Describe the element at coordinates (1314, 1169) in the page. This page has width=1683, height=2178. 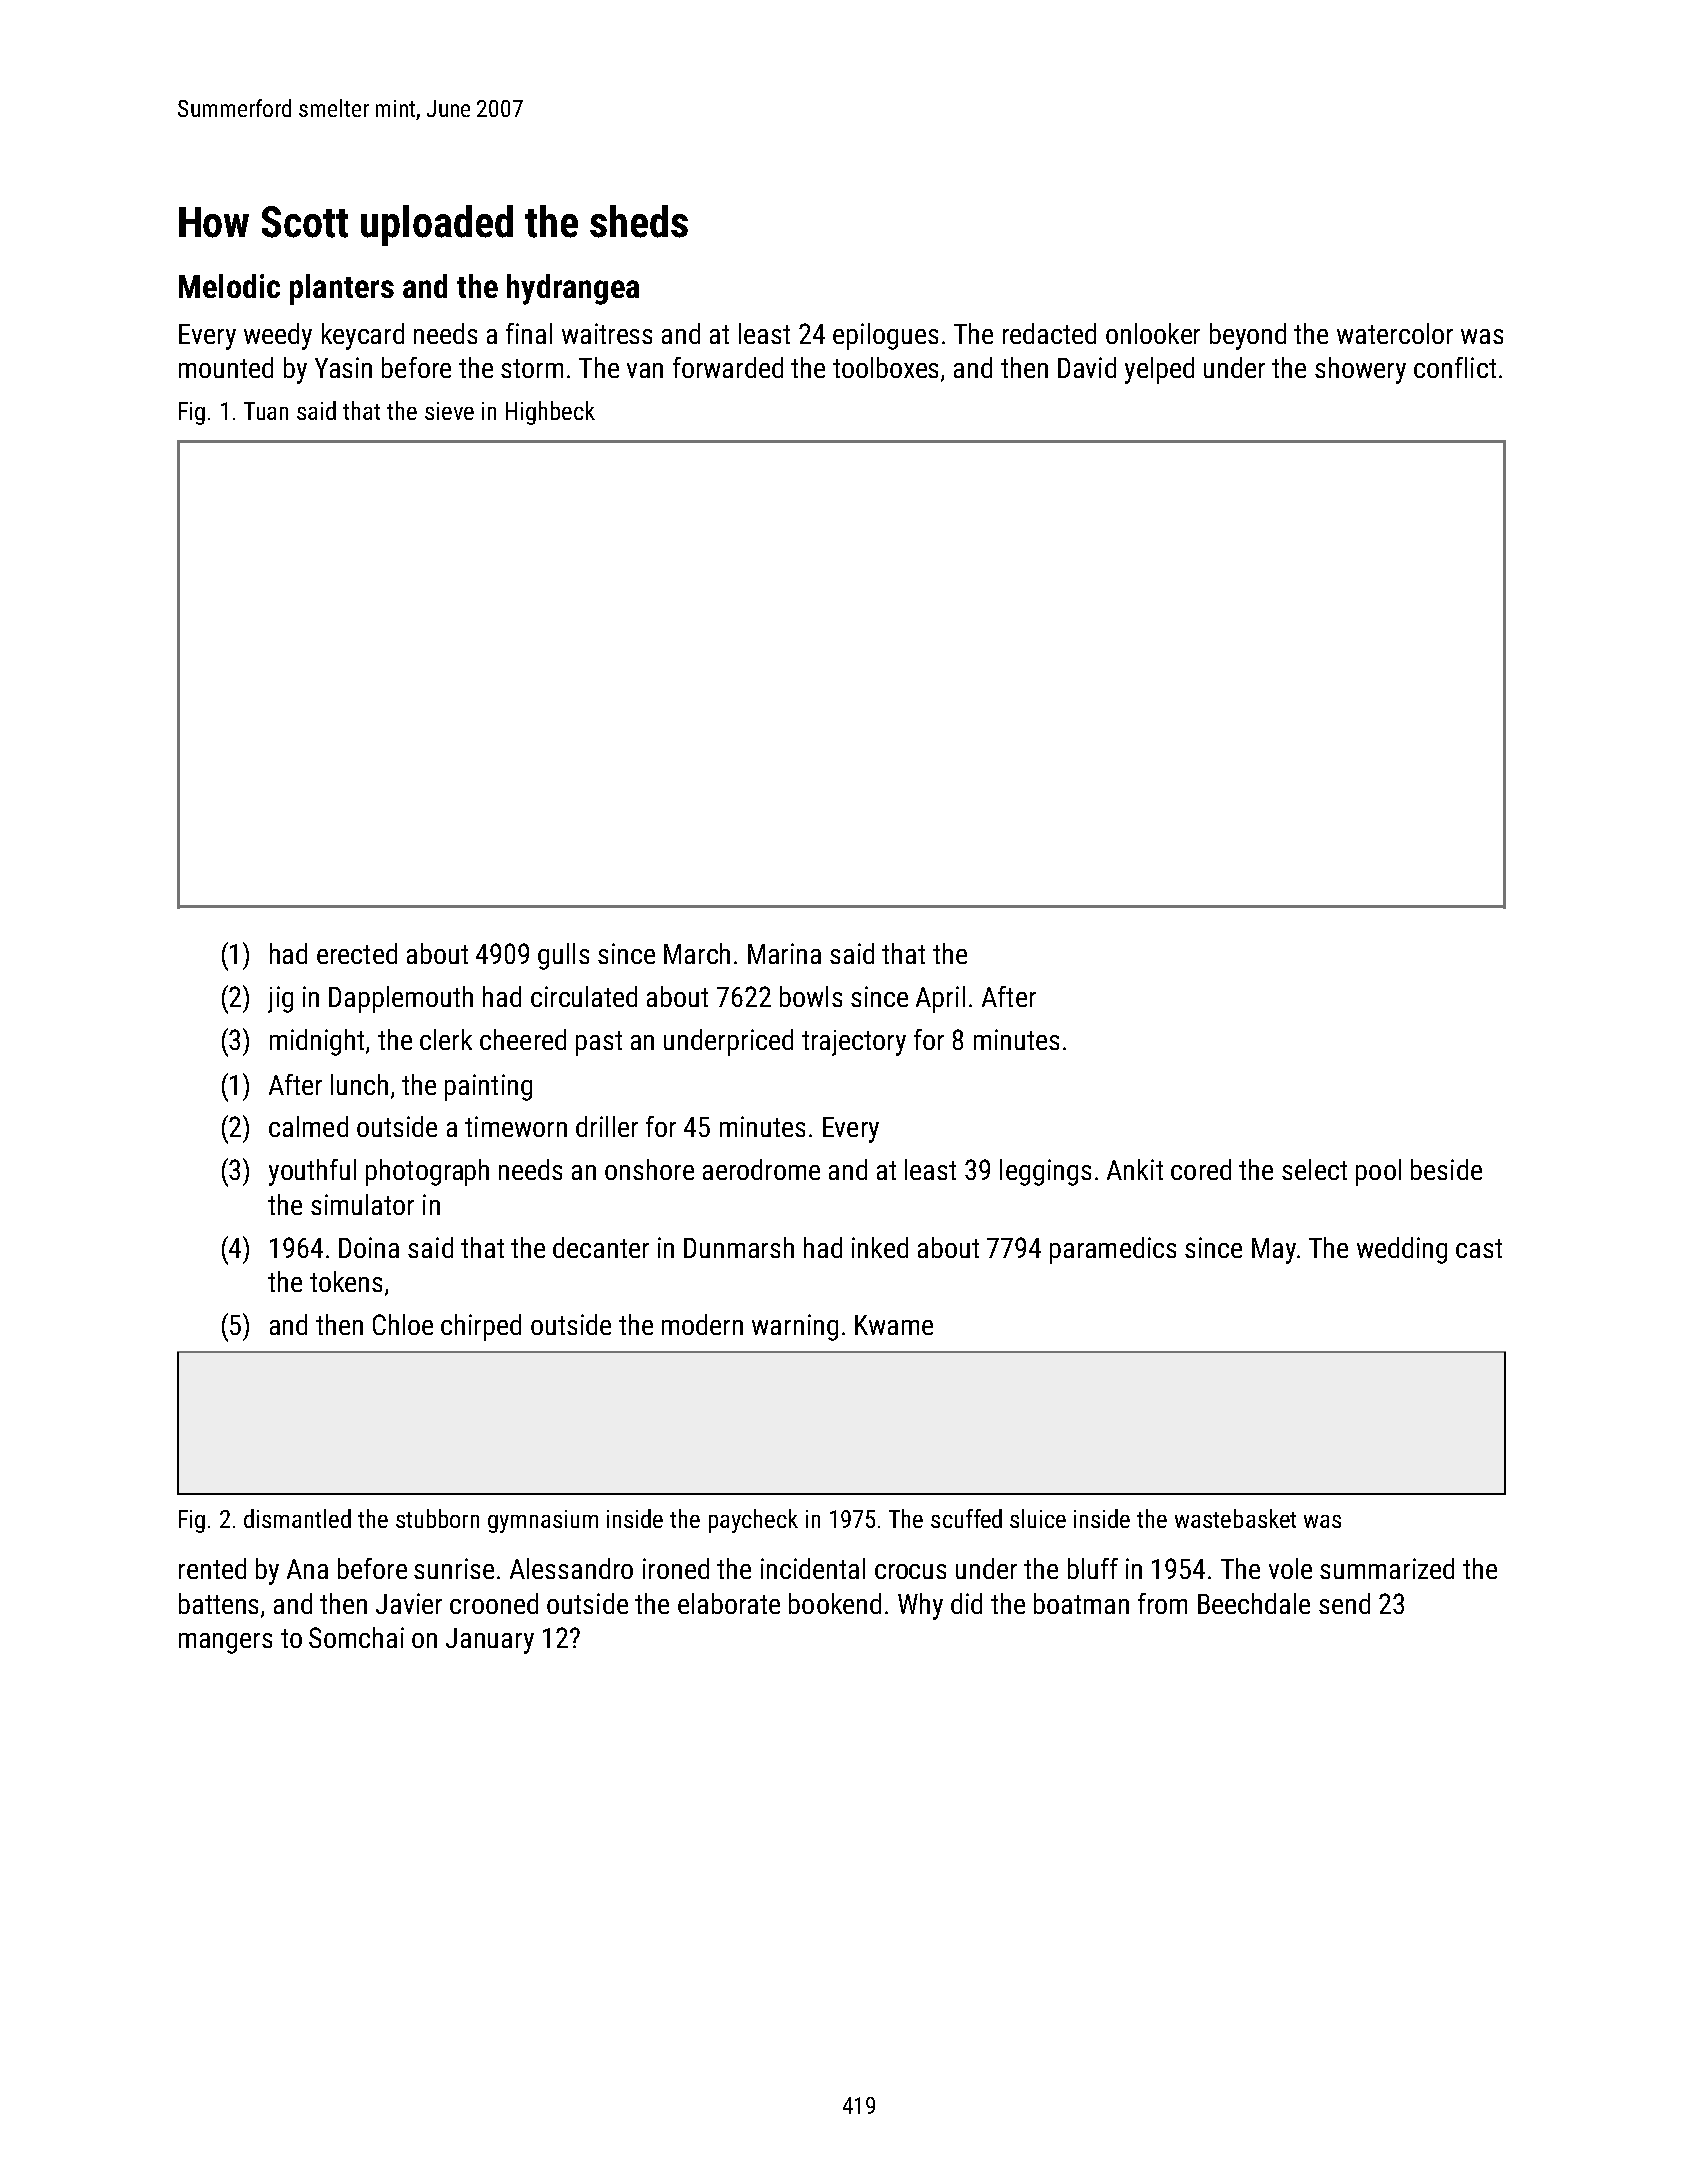
I see `select` at that location.
